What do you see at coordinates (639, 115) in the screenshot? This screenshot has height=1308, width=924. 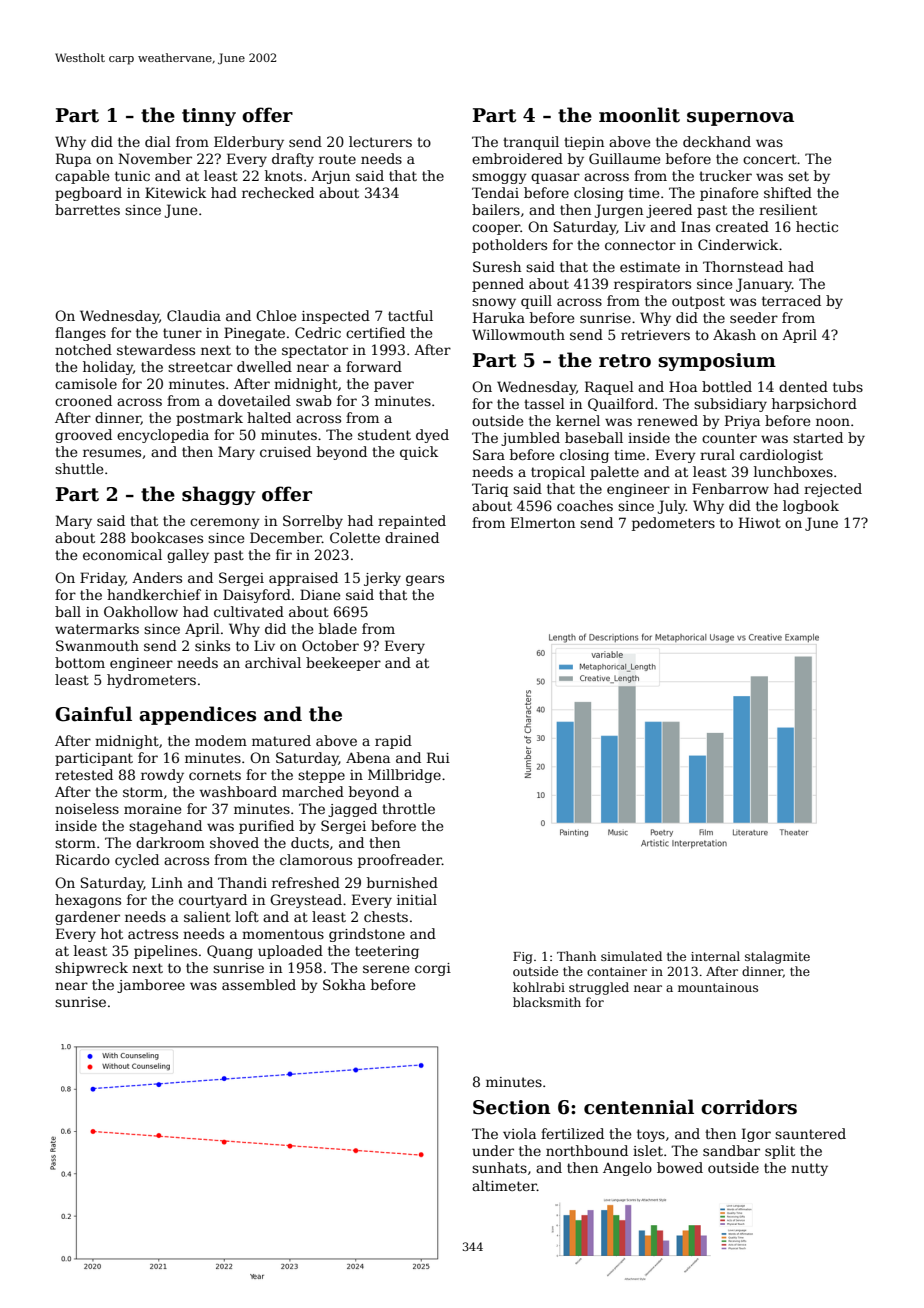 I see `moonlit` at bounding box center [639, 115].
